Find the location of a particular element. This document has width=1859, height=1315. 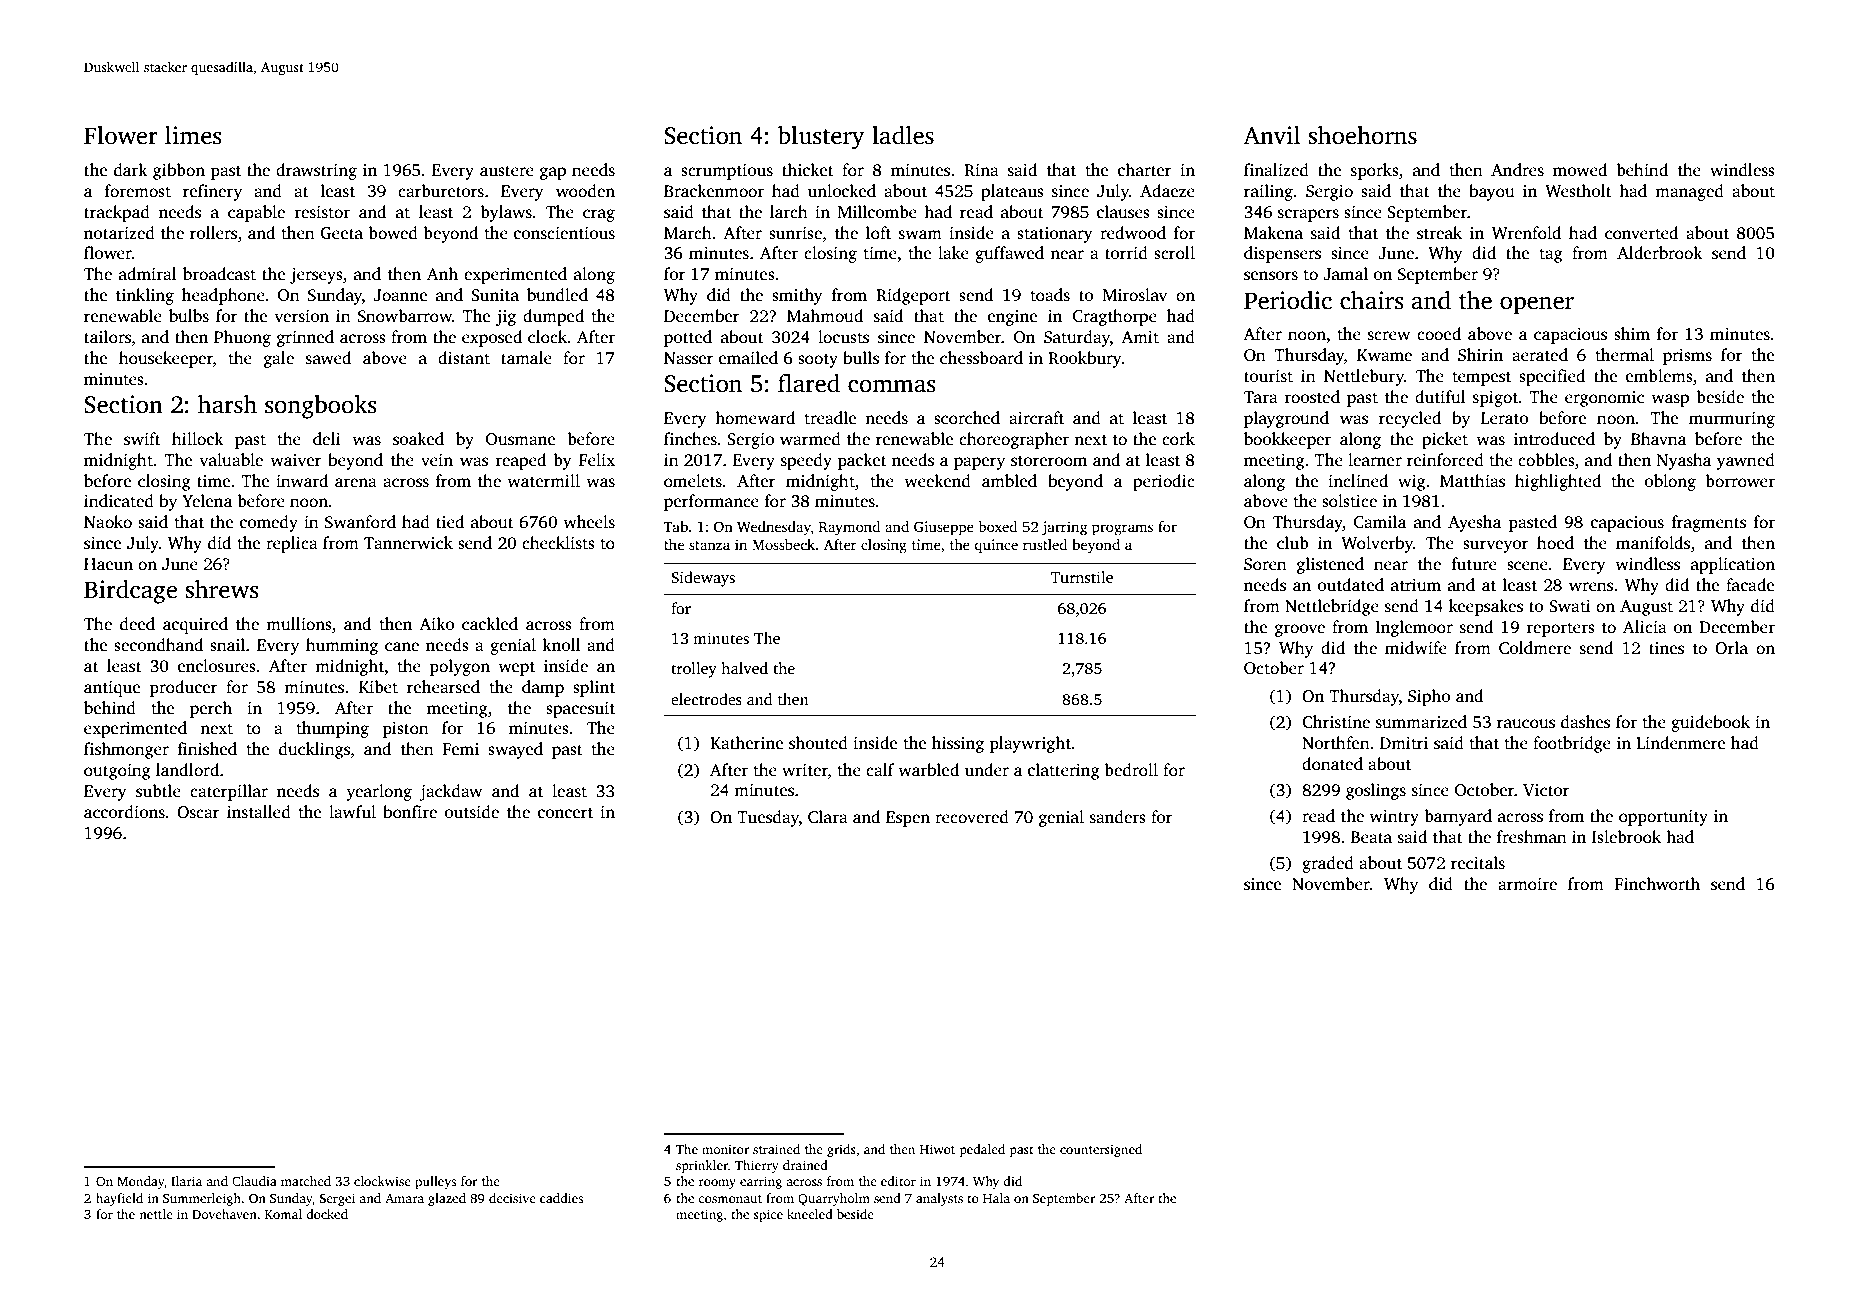

bylaws is located at coordinates (506, 213).
